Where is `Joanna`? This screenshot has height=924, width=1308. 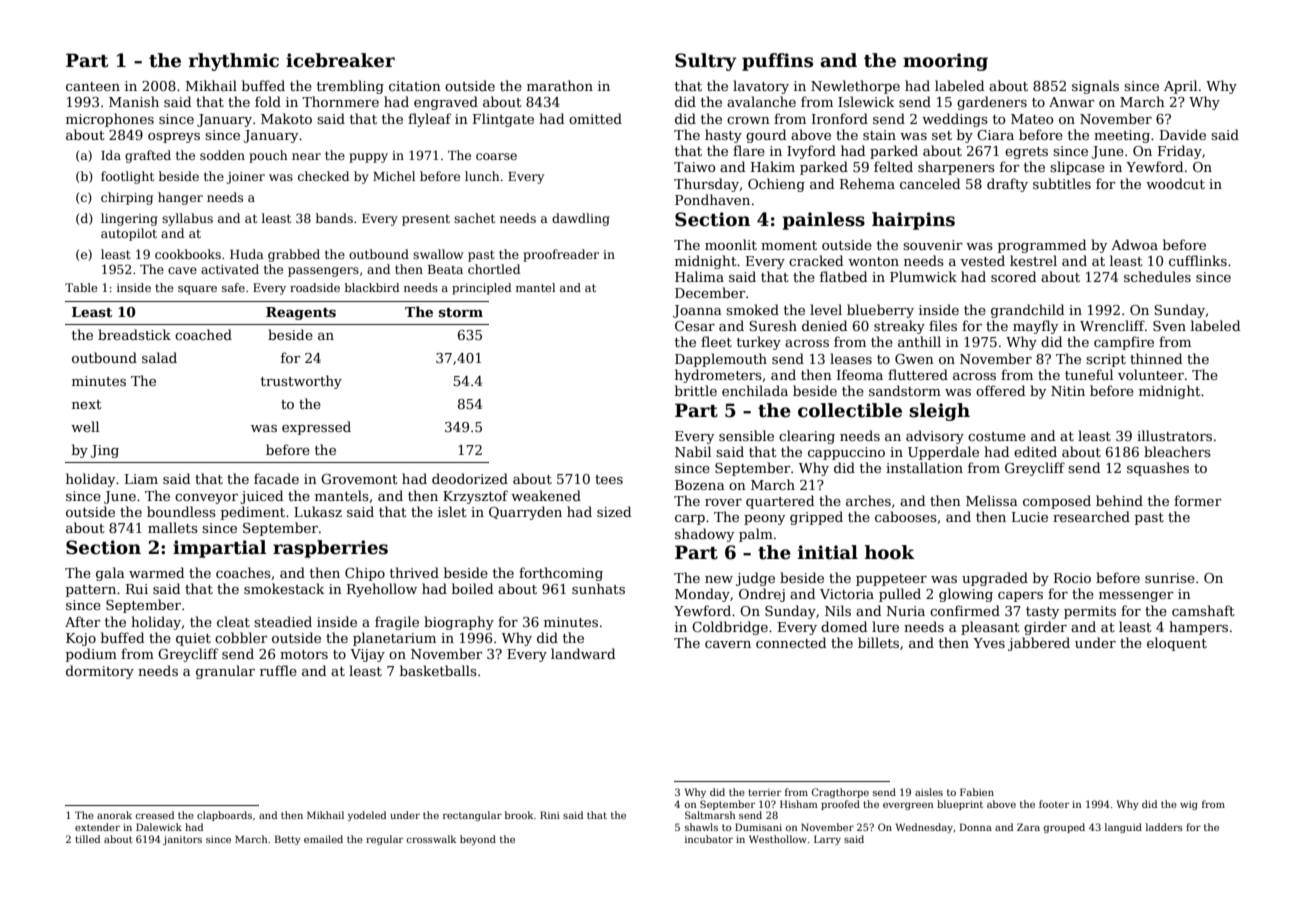
Joanna is located at coordinates (697, 311).
